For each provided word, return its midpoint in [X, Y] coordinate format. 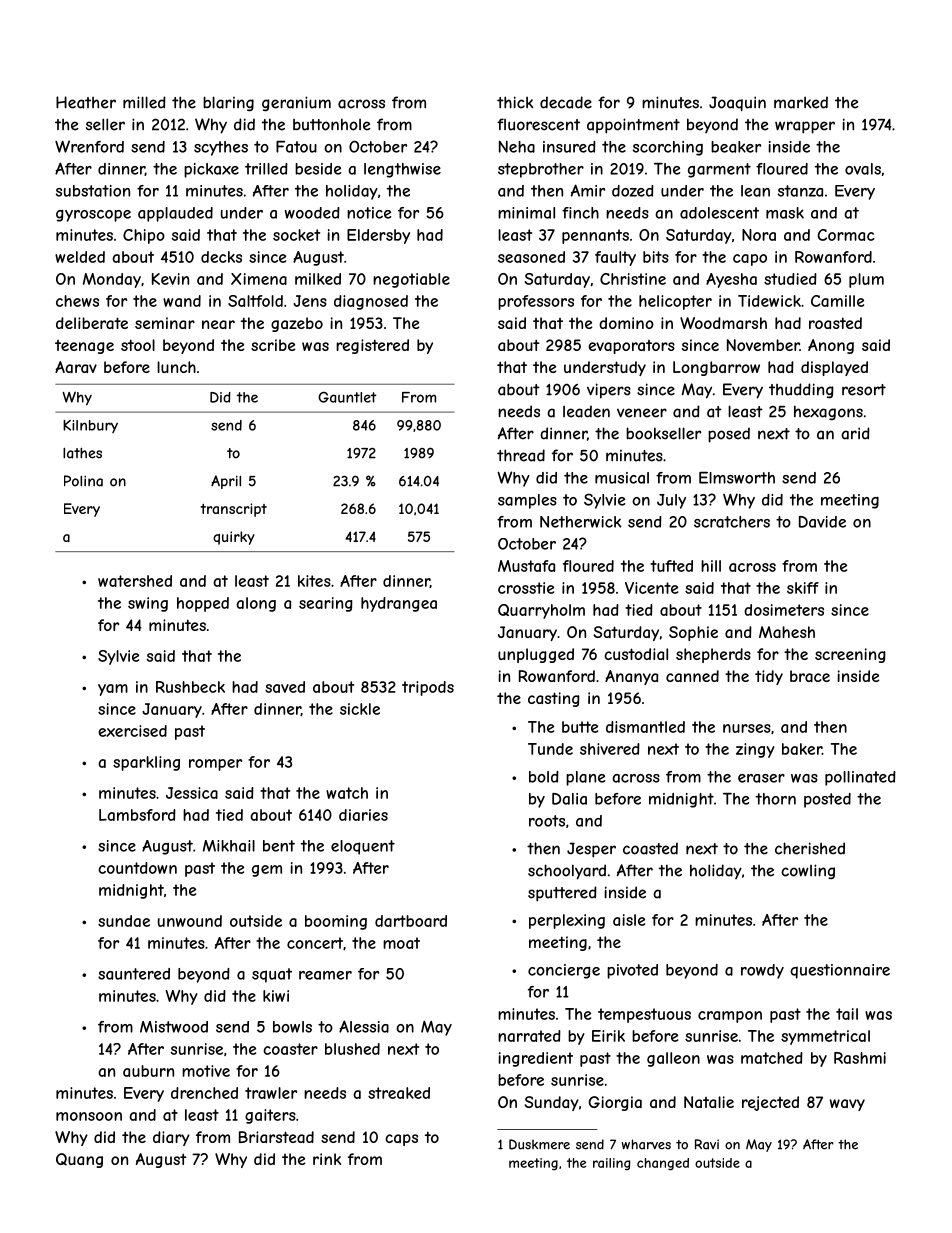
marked [801, 102]
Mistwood [174, 1027]
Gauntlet [347, 397]
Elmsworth [737, 478]
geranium [296, 104]
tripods [428, 688]
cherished [810, 848]
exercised [132, 731]
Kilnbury [90, 426]
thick [515, 102]
